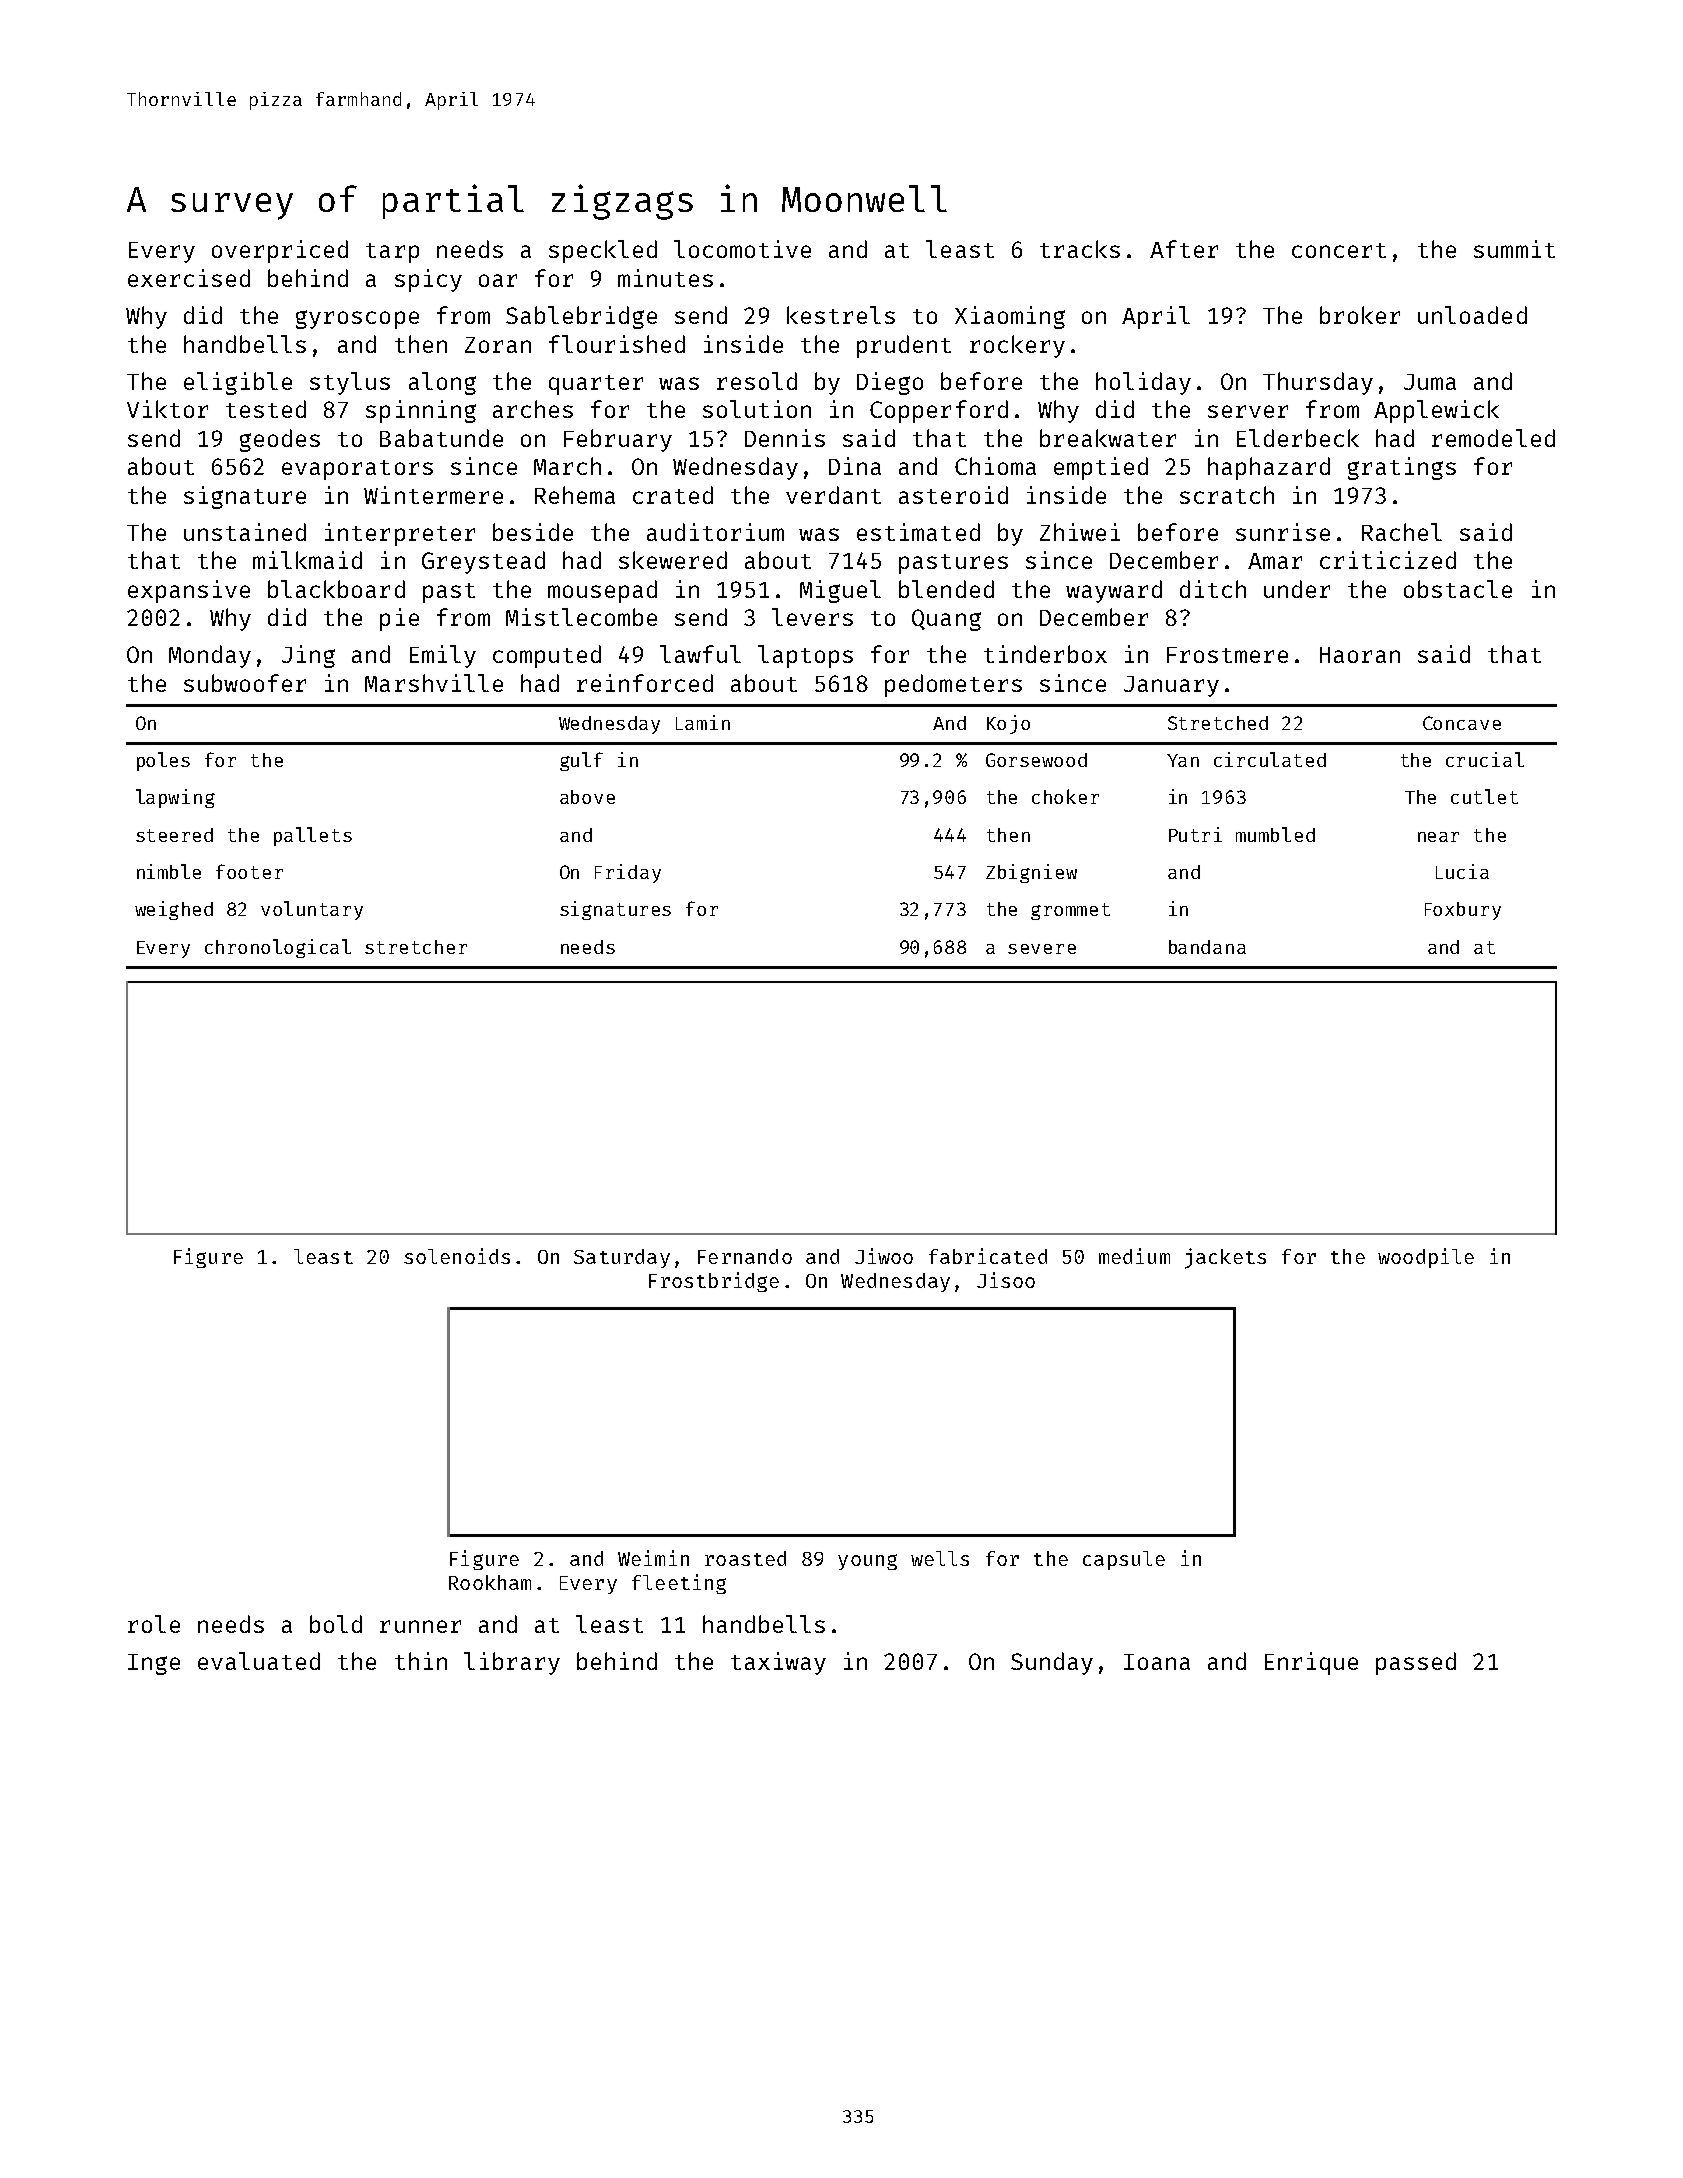 The image size is (1683, 2178). What do you see at coordinates (603, 251) in the screenshot?
I see `speckled` at bounding box center [603, 251].
